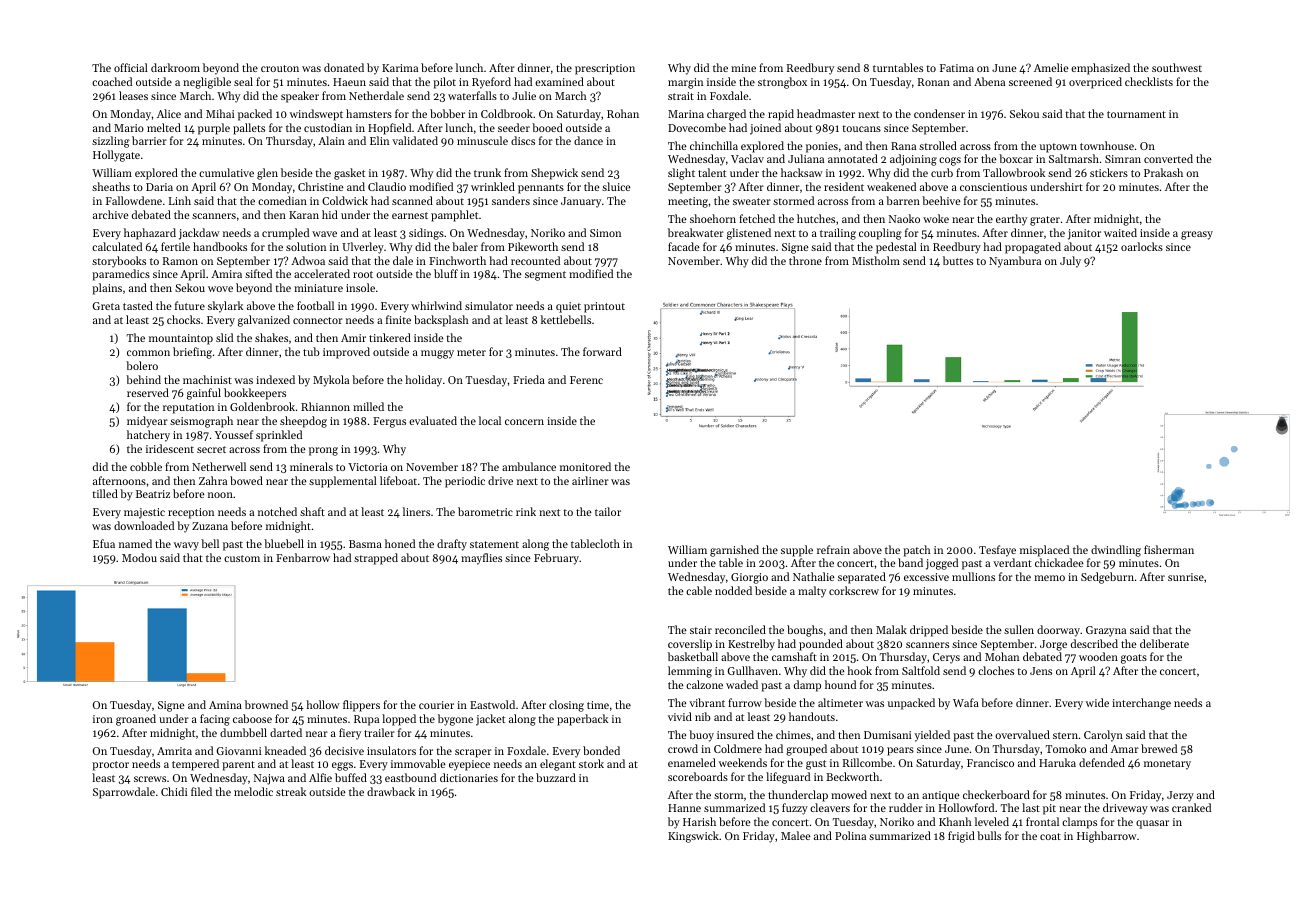  Describe the element at coordinates (701, 630) in the page. I see `stair` at that location.
